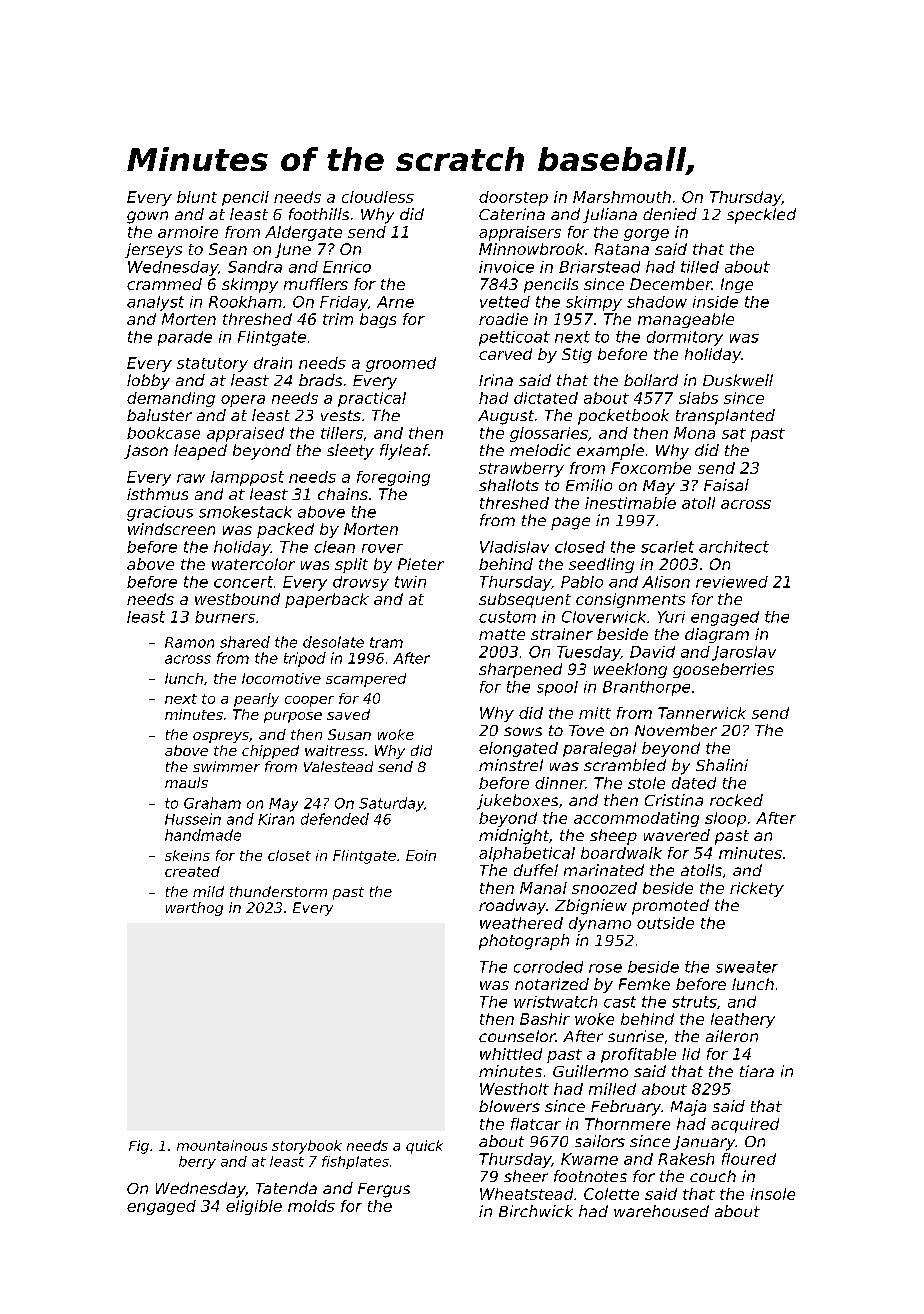 The height and width of the document is (1314, 924). I want to click on Juliana, so click(610, 215).
